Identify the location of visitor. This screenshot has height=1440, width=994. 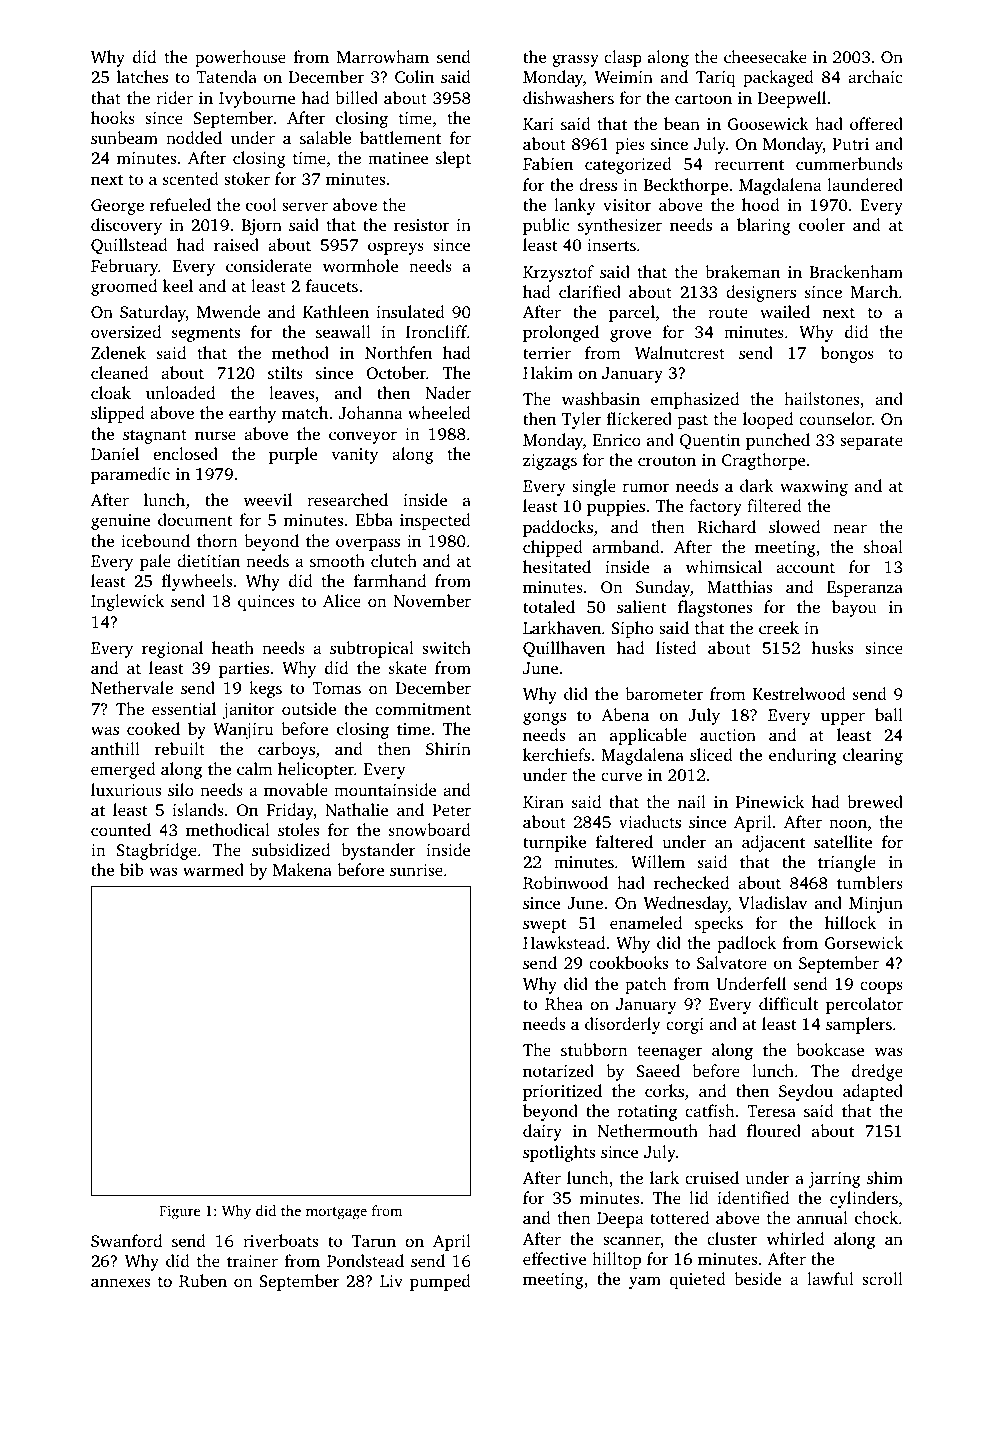
(627, 205).
